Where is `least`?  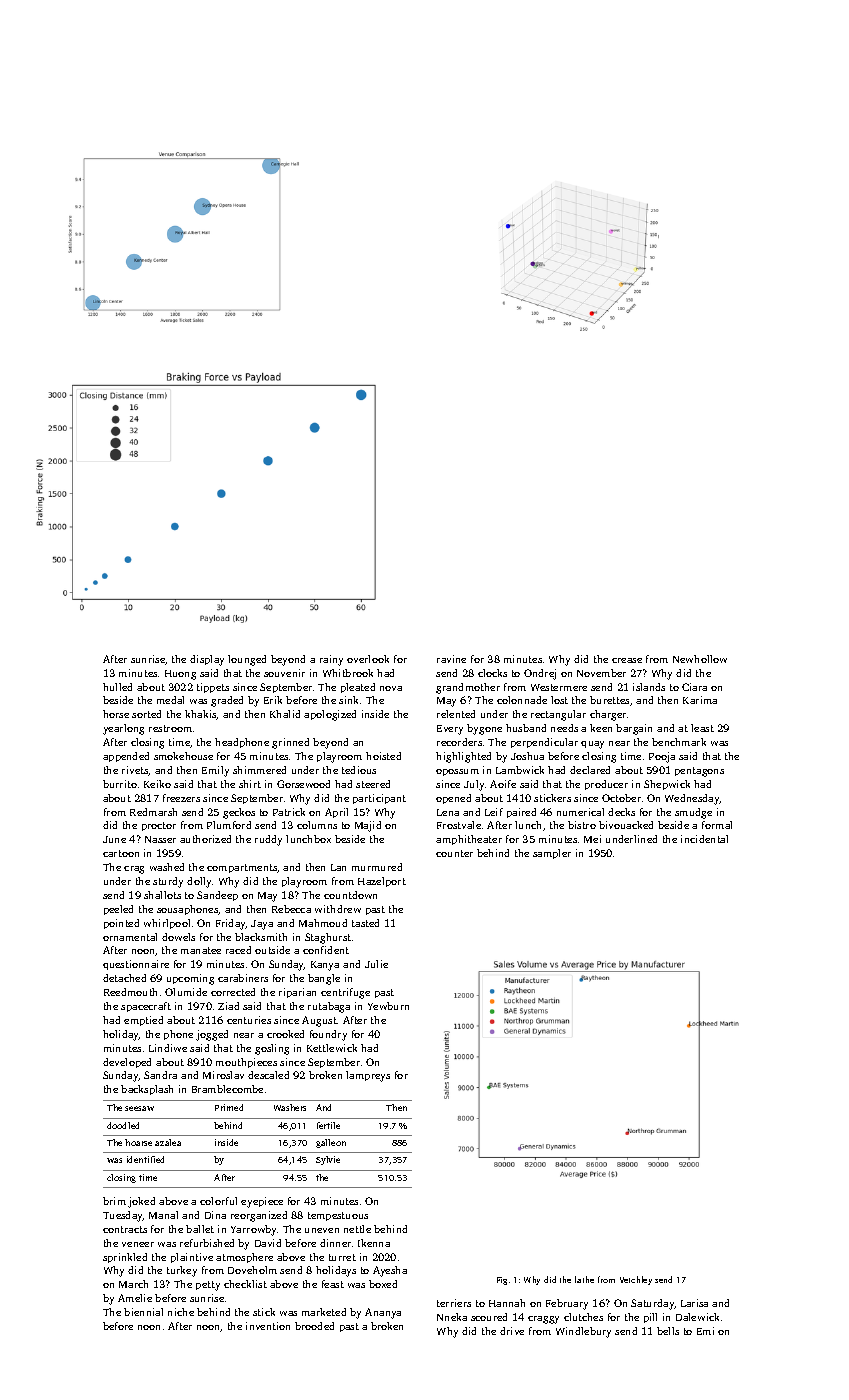 least is located at coordinates (702, 728).
